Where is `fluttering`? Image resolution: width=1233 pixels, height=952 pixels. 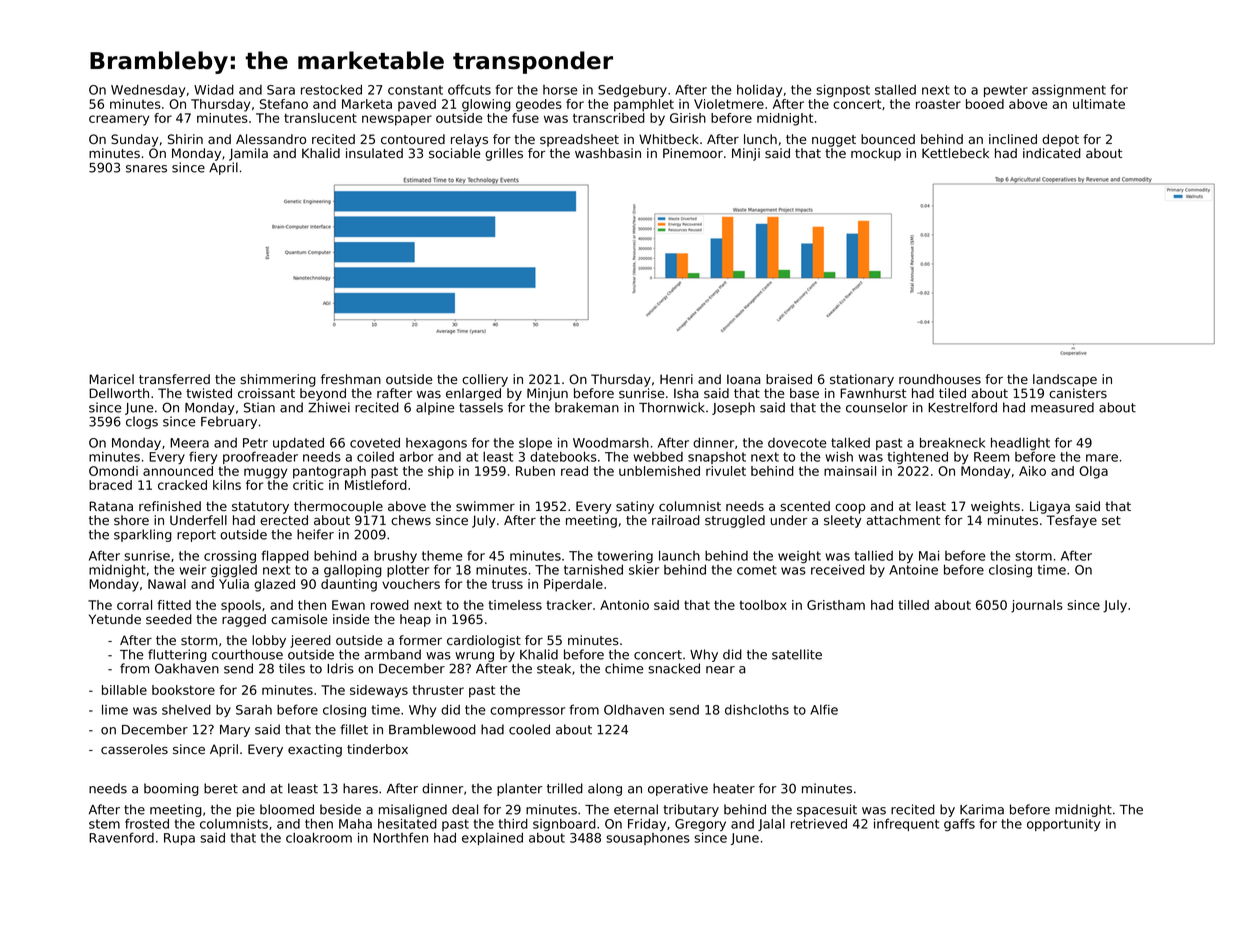 fluttering is located at coordinates (177, 655).
